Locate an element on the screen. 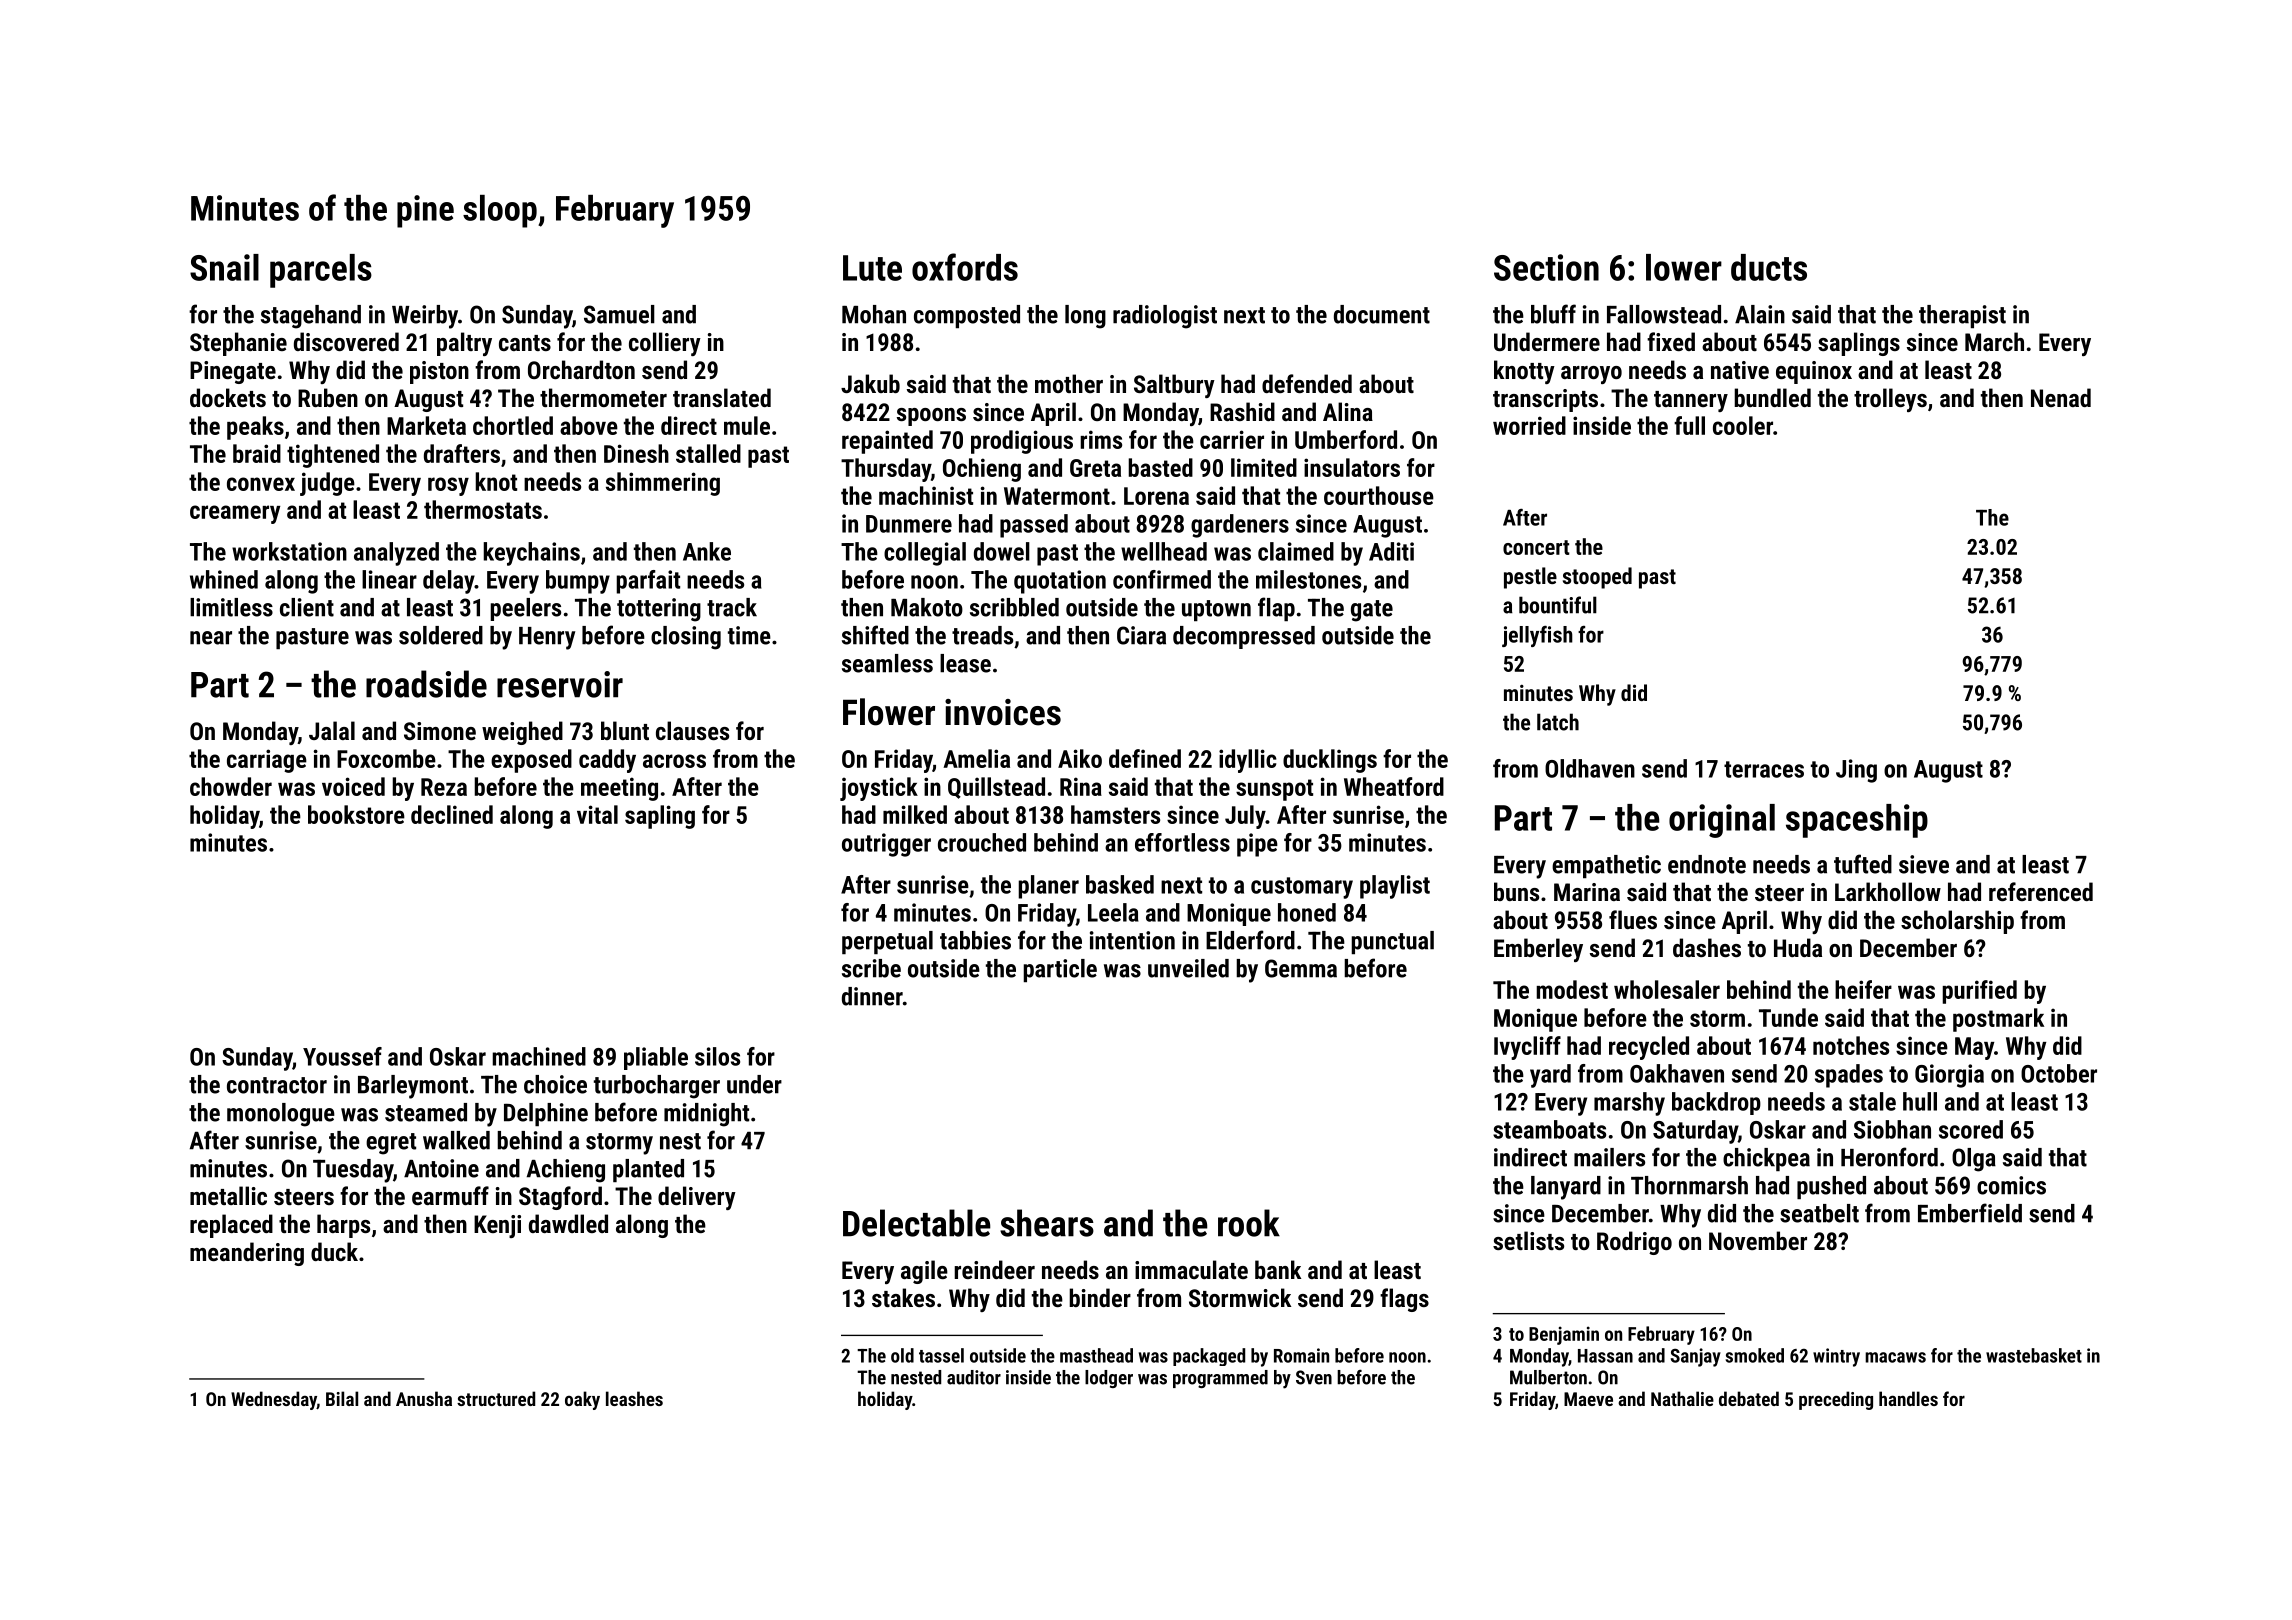  Lute is located at coordinates (872, 268).
